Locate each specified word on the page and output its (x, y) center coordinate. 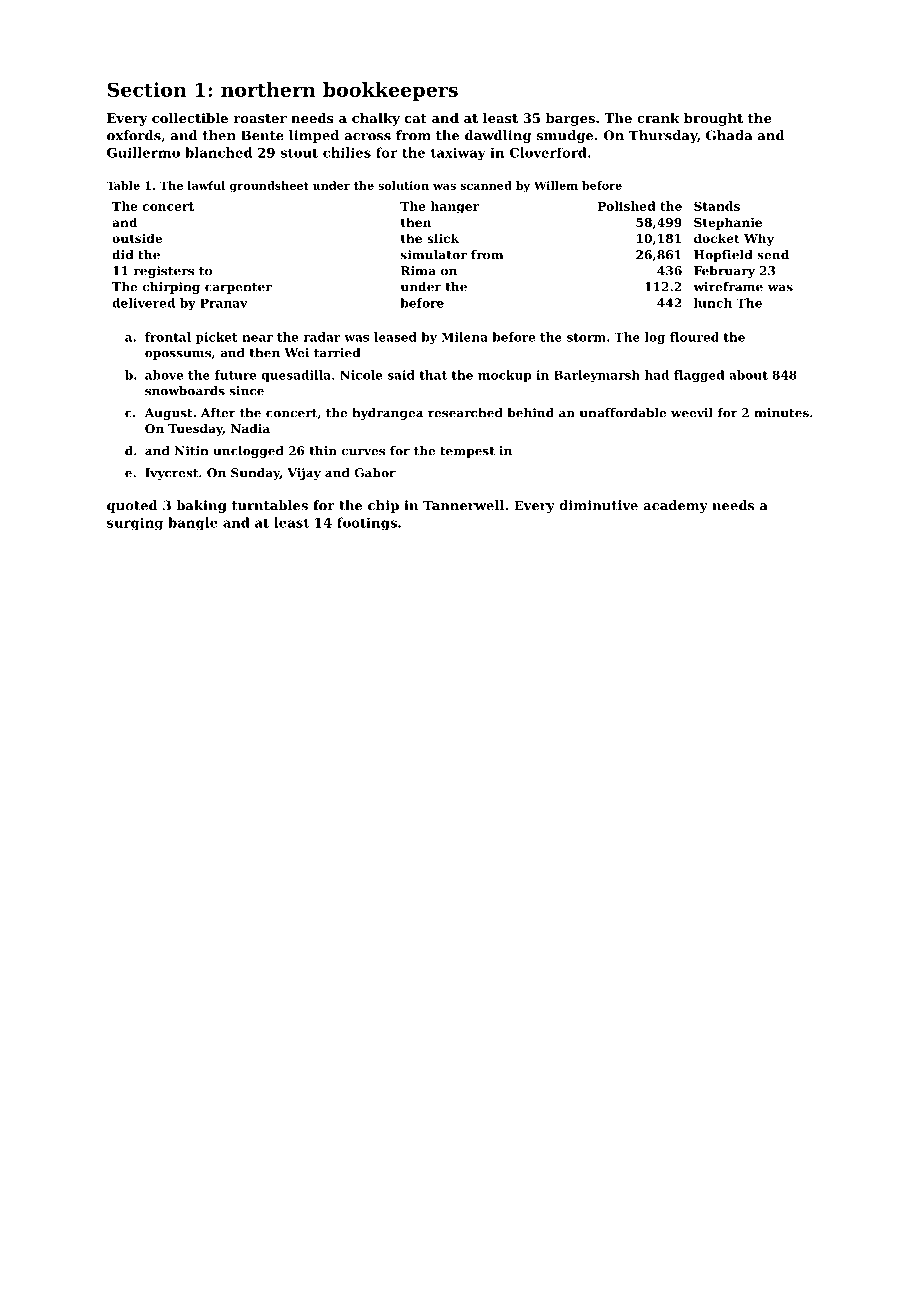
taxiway (458, 153)
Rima (418, 271)
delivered (143, 303)
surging (135, 523)
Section (147, 89)
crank (658, 118)
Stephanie (728, 223)
